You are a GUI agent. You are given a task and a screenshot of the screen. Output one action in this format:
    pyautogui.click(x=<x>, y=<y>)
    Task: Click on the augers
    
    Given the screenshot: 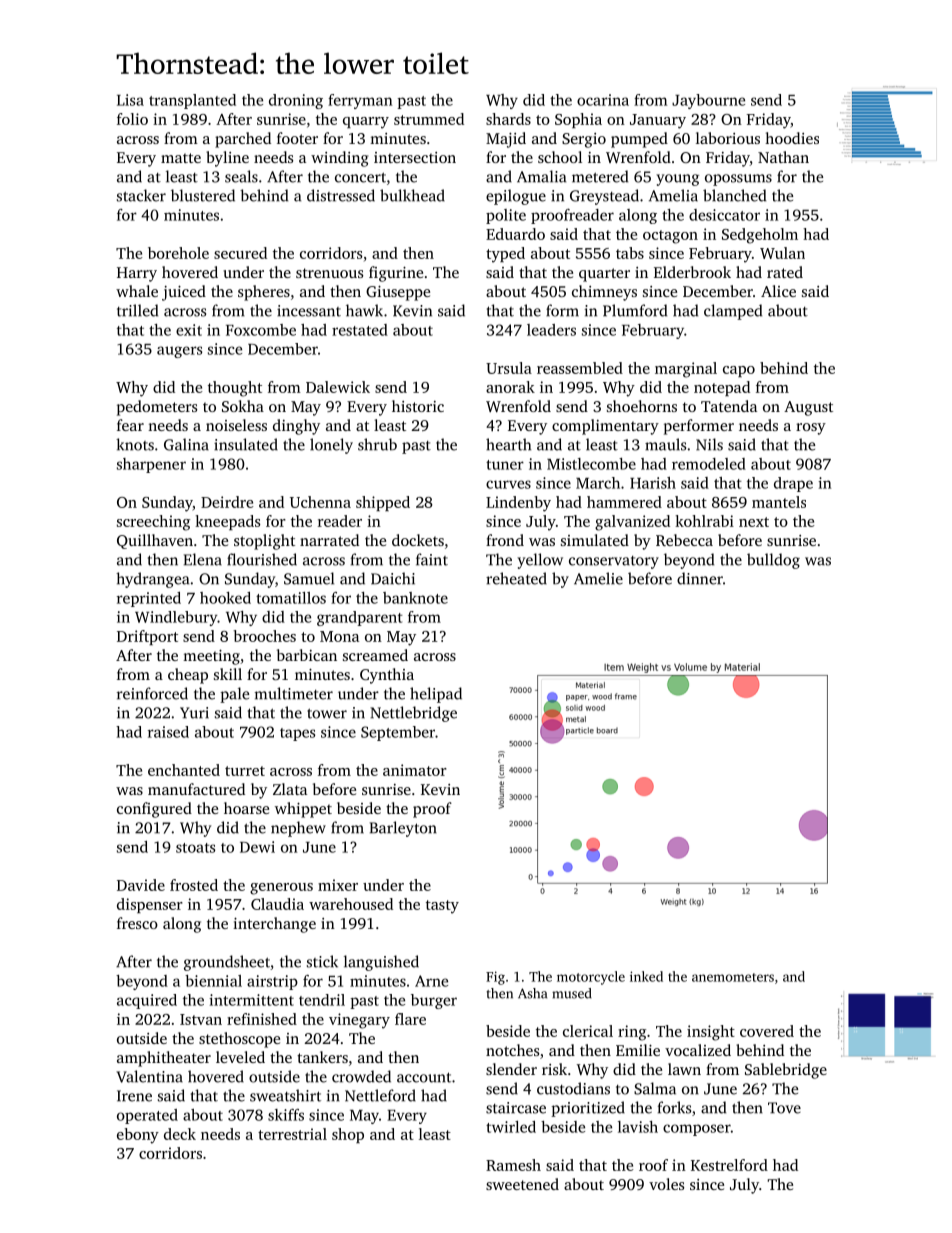 What is the action you would take?
    pyautogui.click(x=179, y=352)
